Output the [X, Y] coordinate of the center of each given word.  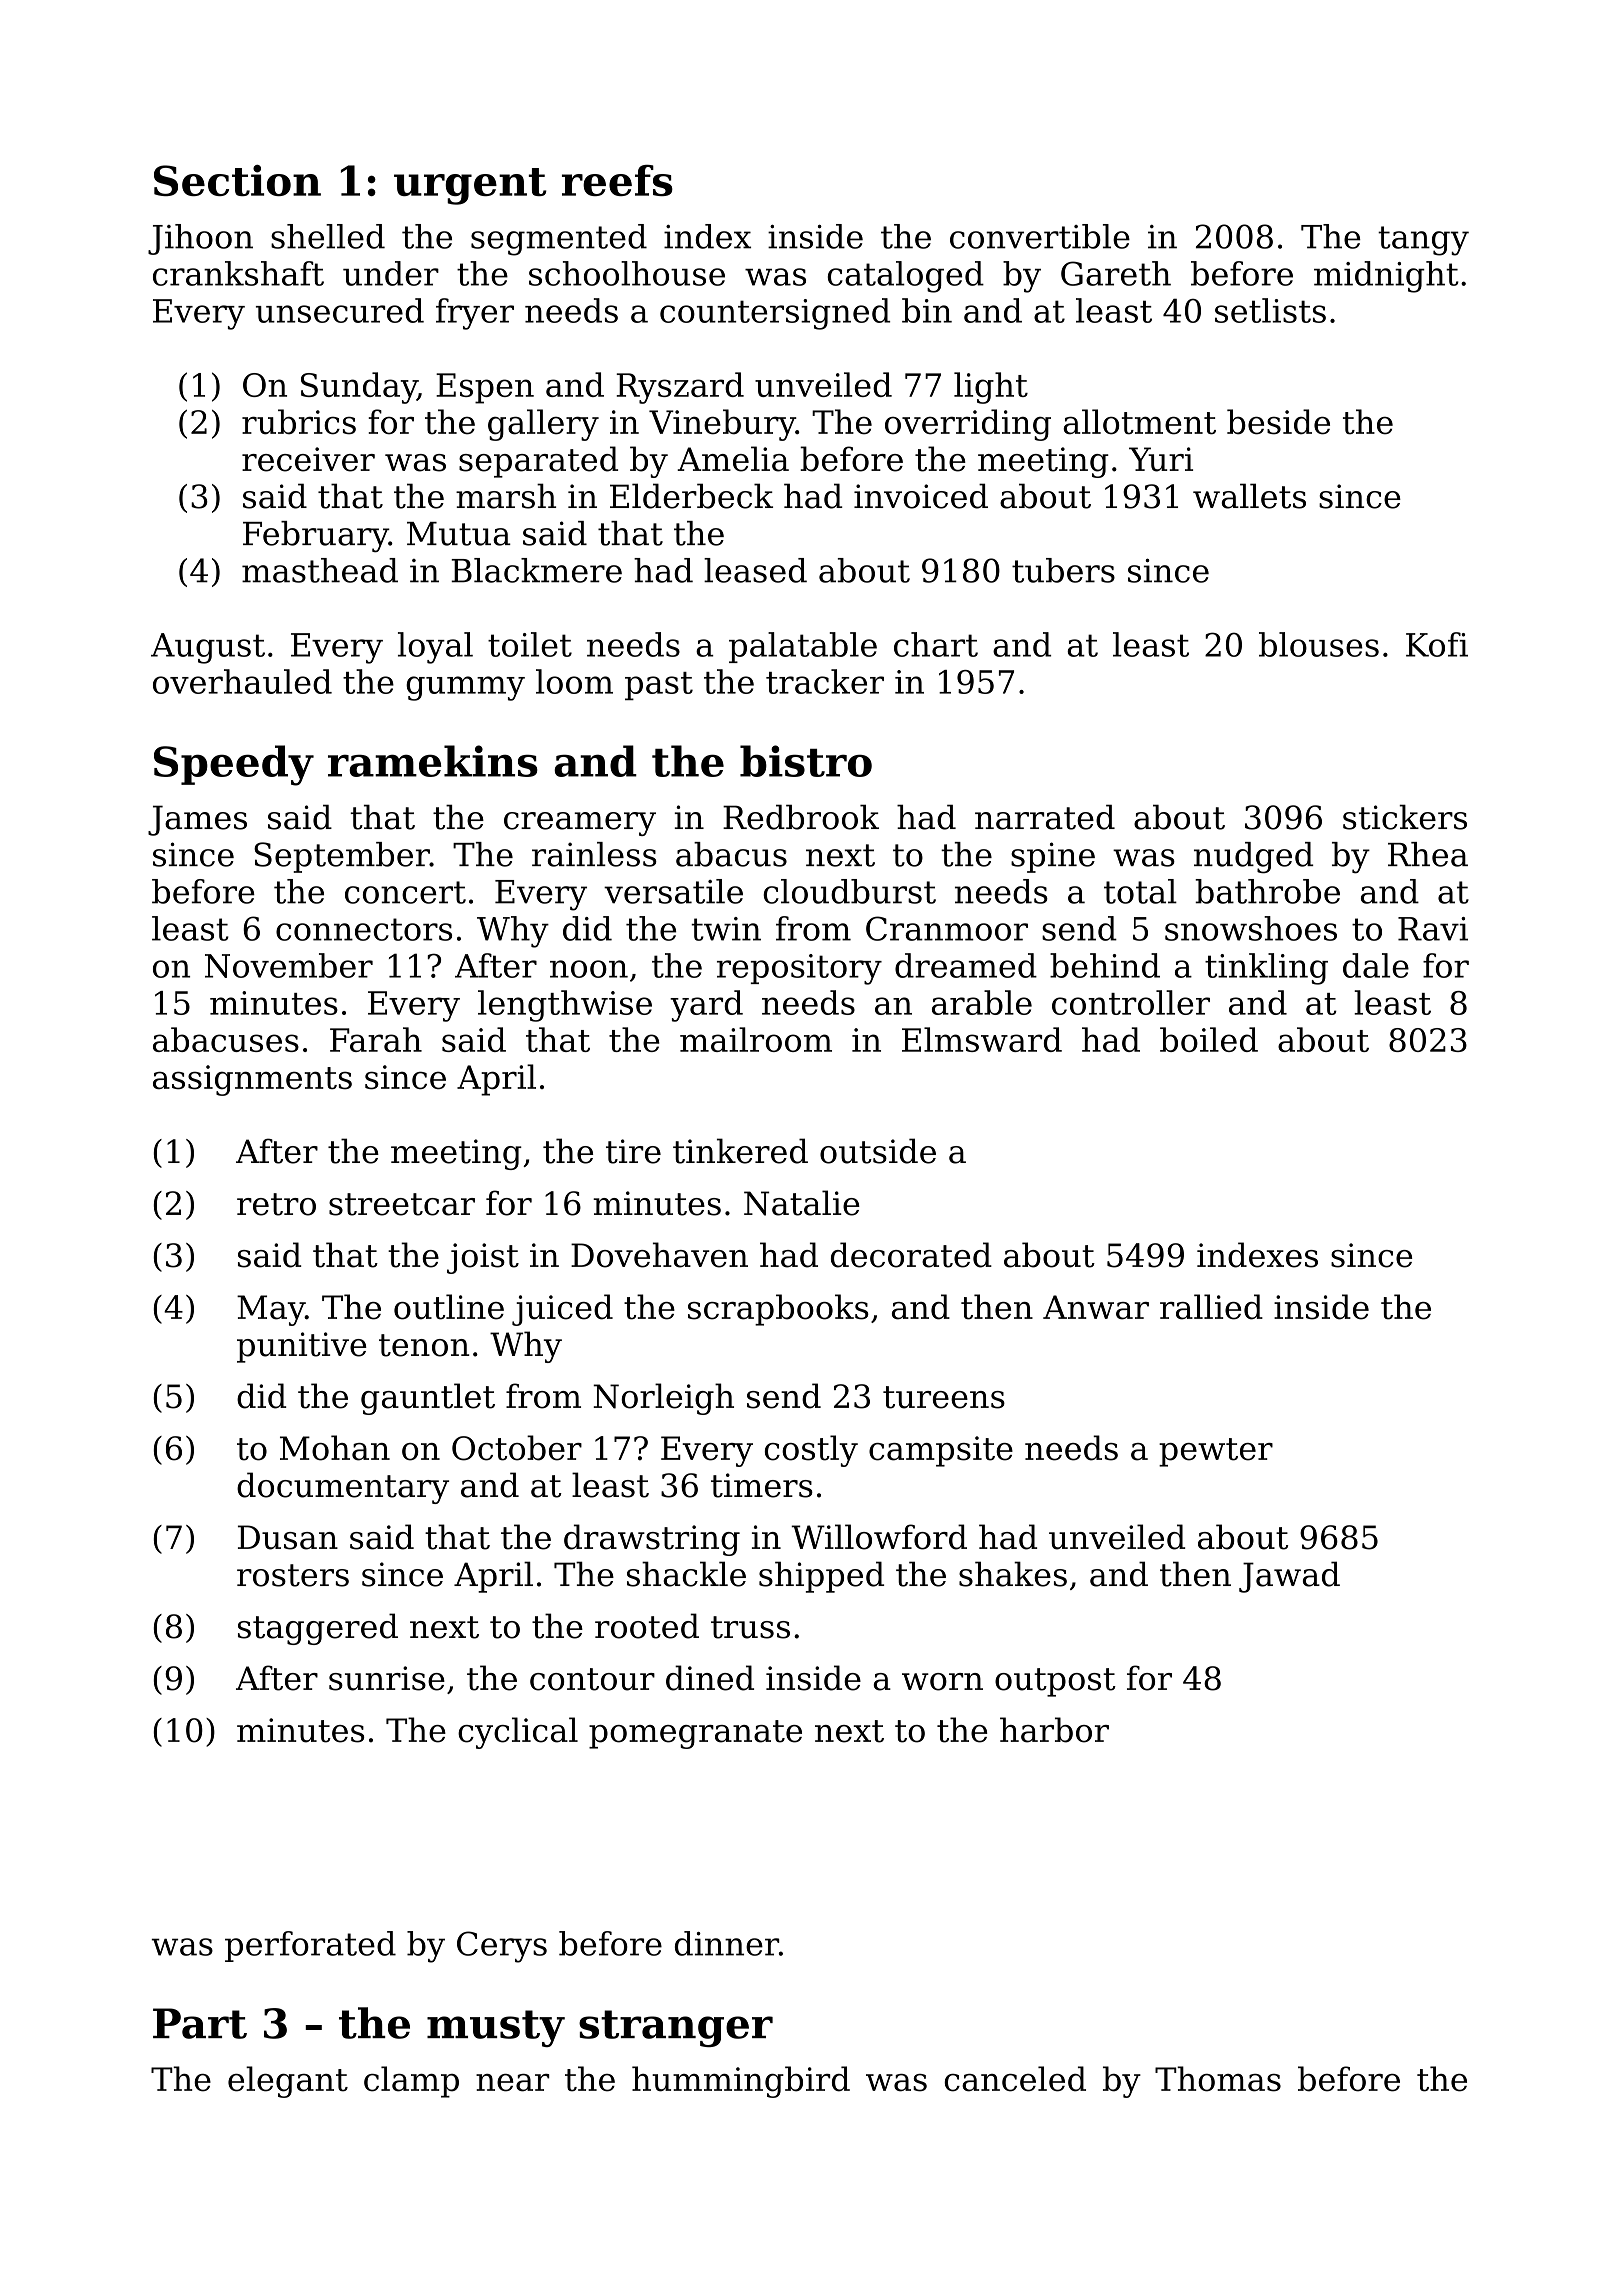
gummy [465, 688]
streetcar [402, 1204]
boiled [1209, 1039]
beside [1278, 422]
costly [811, 1451]
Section [237, 180]
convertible [1040, 236]
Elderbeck [691, 496]
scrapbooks [778, 1310]
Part [200, 2023]
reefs [617, 180]
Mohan [335, 1448]
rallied [1211, 1307]
